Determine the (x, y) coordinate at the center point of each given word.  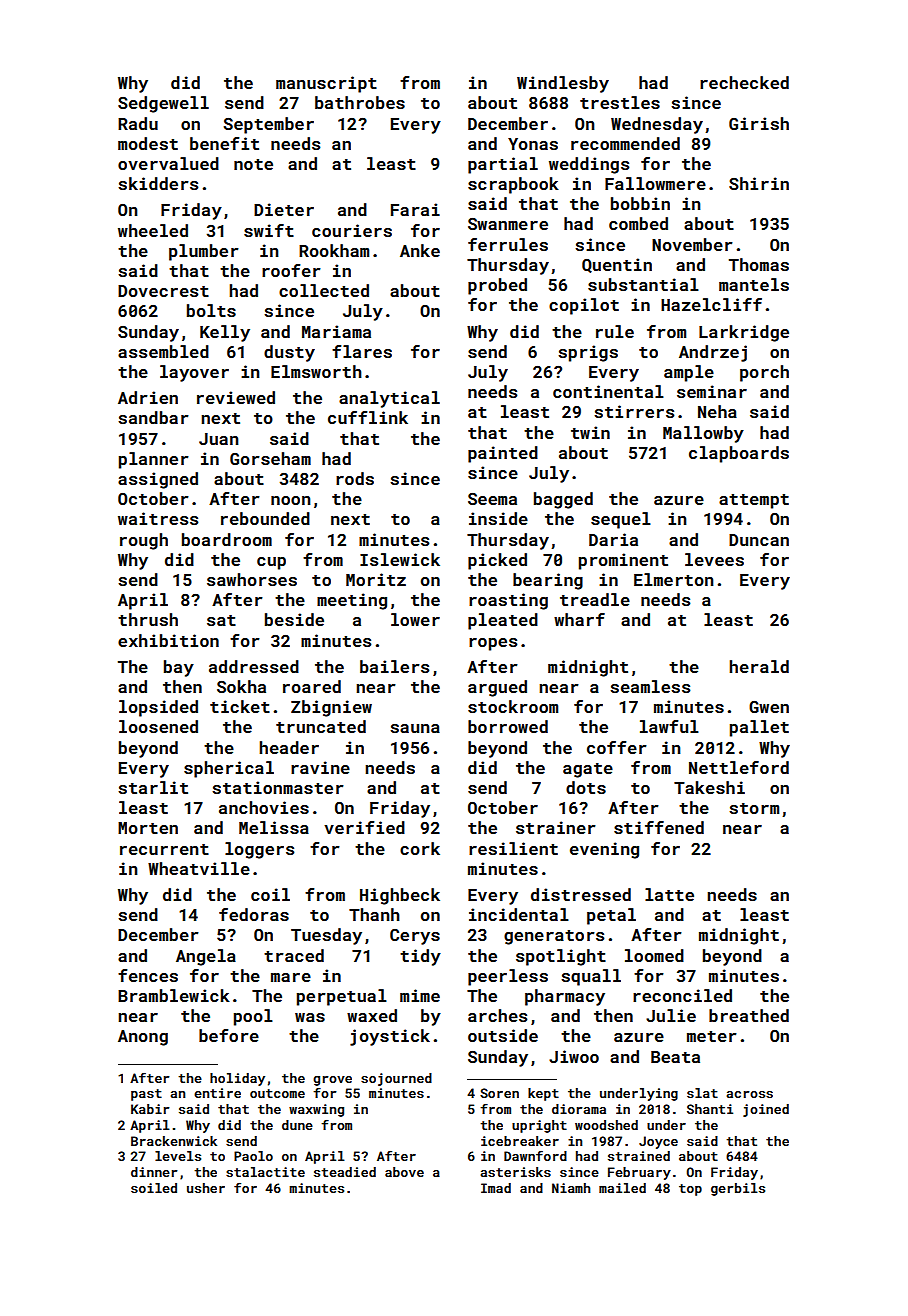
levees (714, 559)
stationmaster (278, 787)
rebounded (265, 518)
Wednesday (657, 125)
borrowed (508, 726)
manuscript (326, 84)
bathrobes (360, 102)
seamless (650, 686)
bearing (548, 581)
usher (206, 1188)
